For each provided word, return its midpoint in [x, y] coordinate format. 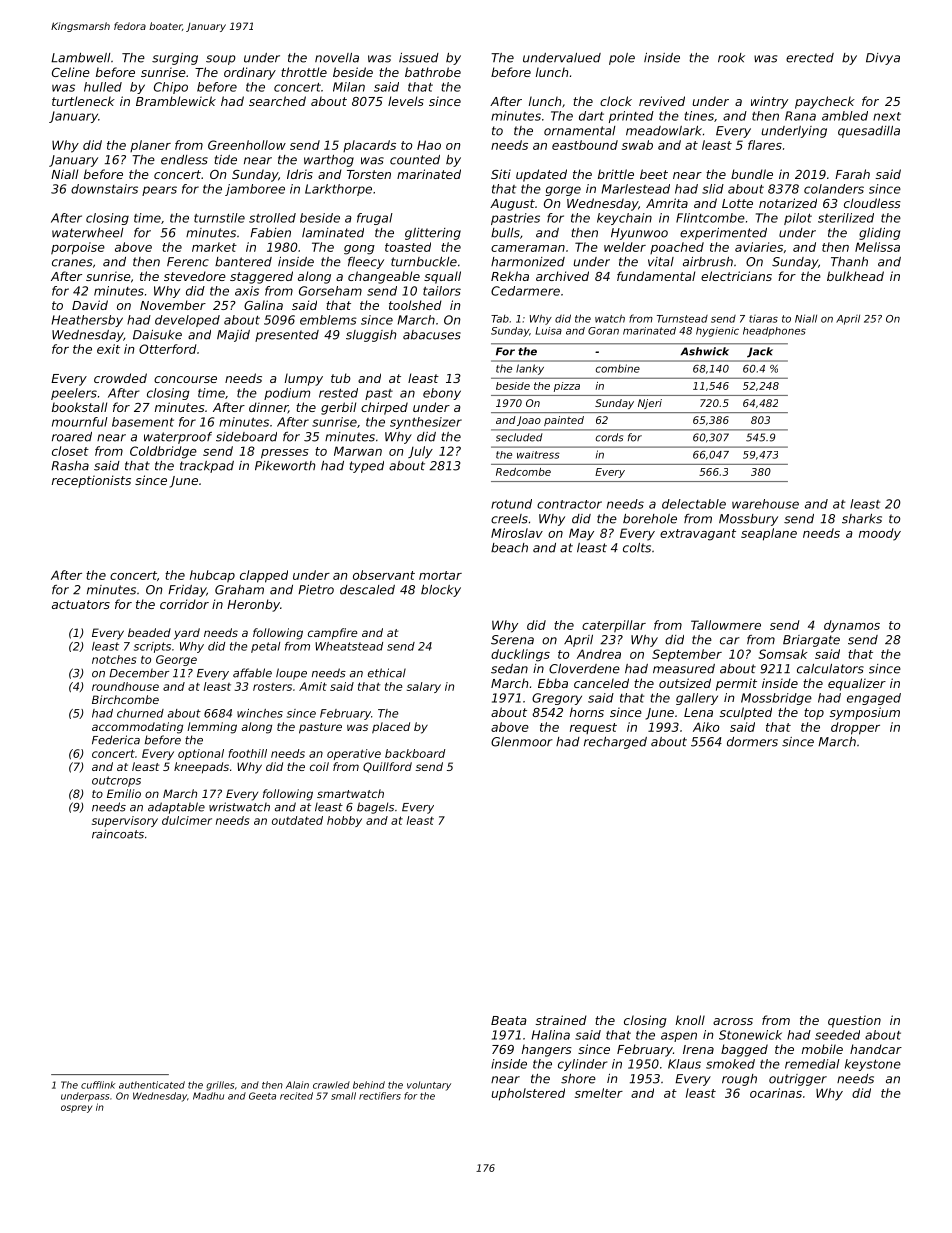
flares [765, 145]
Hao [429, 145]
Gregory [557, 699]
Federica [116, 740]
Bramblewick [176, 101]
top [814, 714]
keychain [624, 219]
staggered [261, 277]
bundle [752, 174]
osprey [76, 1109]
